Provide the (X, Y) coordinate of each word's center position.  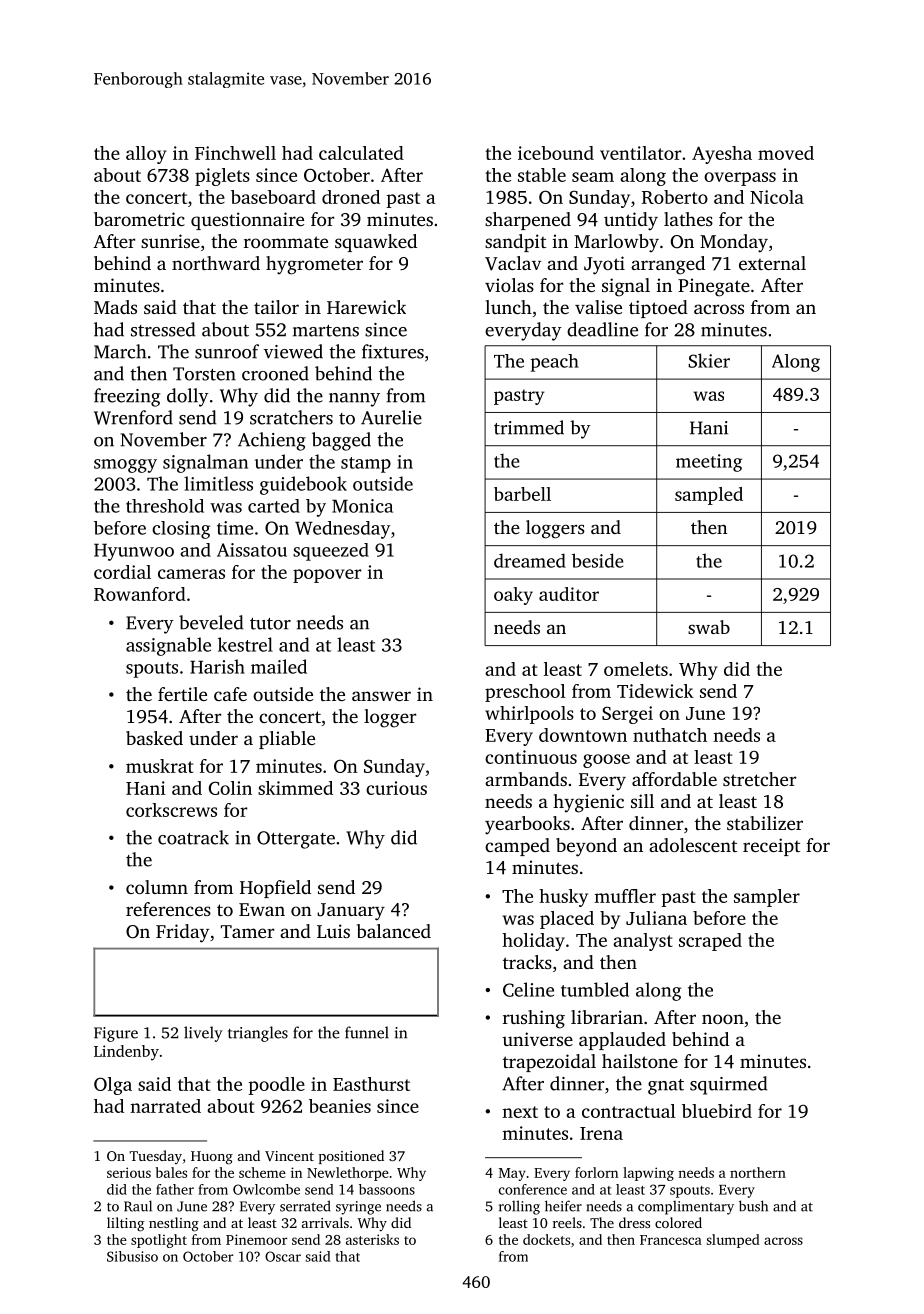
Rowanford (140, 594)
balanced (394, 931)
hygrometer (314, 265)
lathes (688, 219)
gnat (666, 1087)
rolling (519, 1207)
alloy (146, 155)
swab (709, 627)
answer (381, 696)
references (168, 909)
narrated (165, 1106)
